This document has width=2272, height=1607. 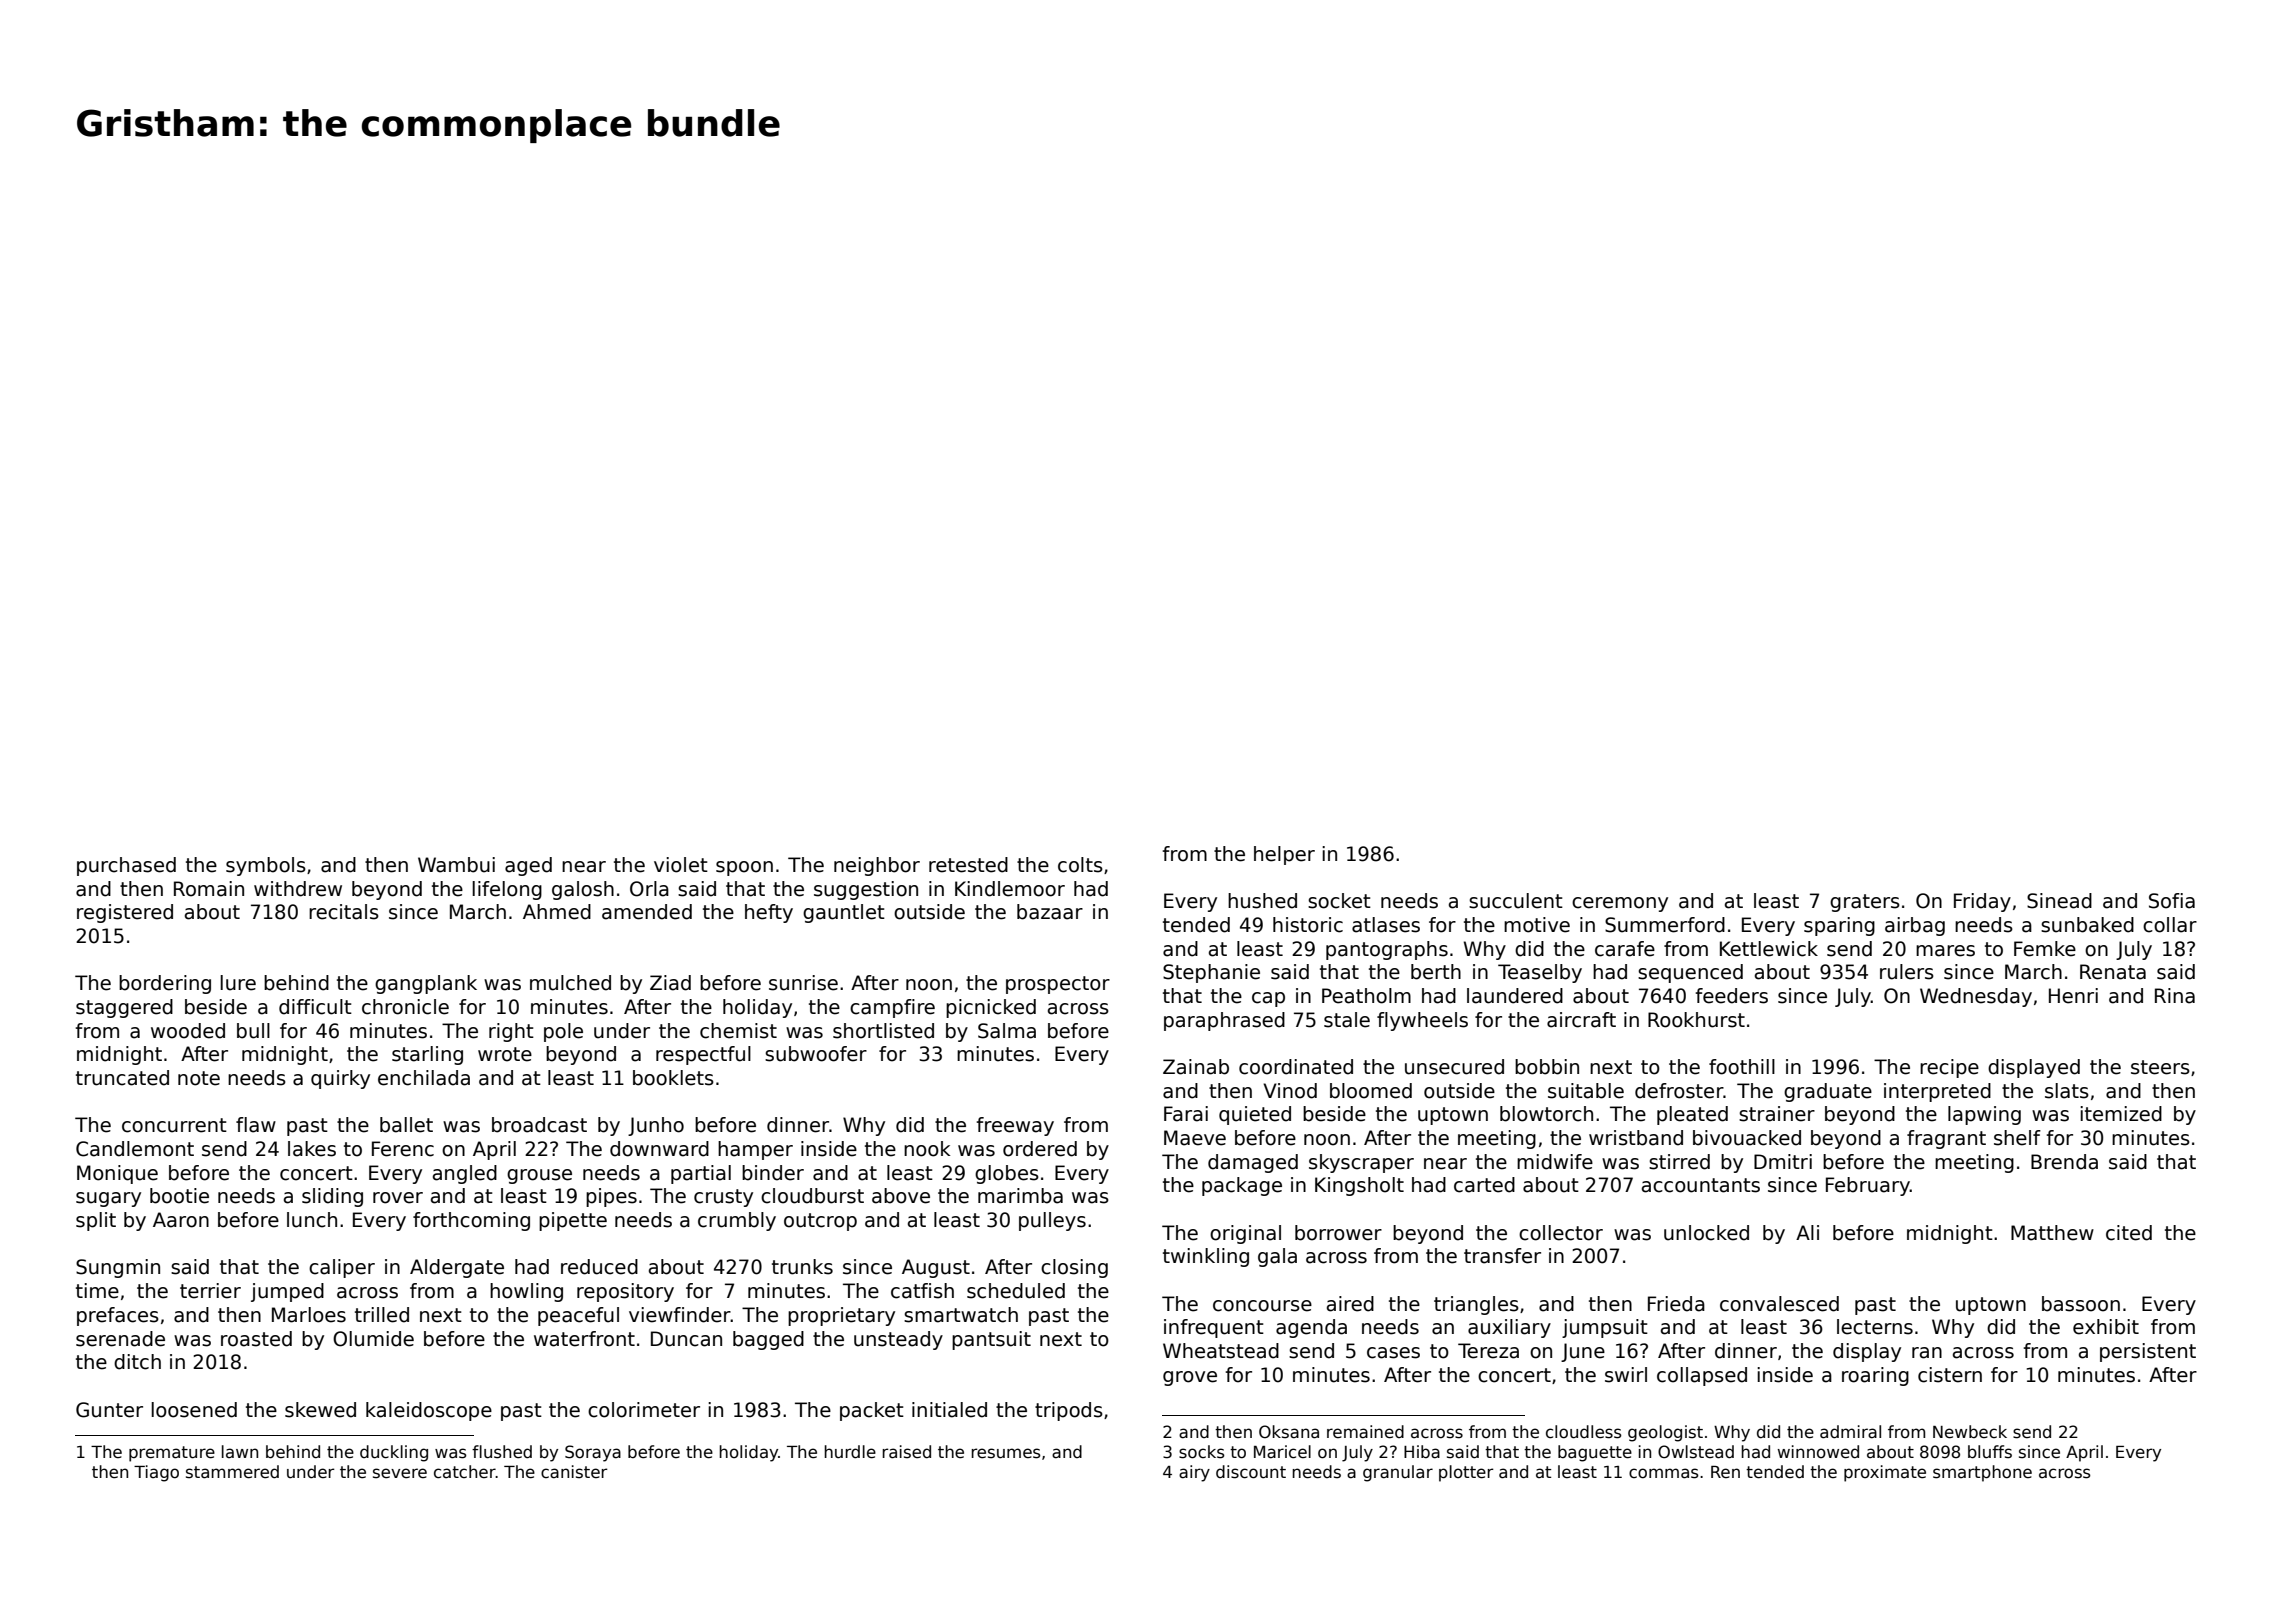 What do you see at coordinates (315, 1007) in the document?
I see `difficult` at bounding box center [315, 1007].
